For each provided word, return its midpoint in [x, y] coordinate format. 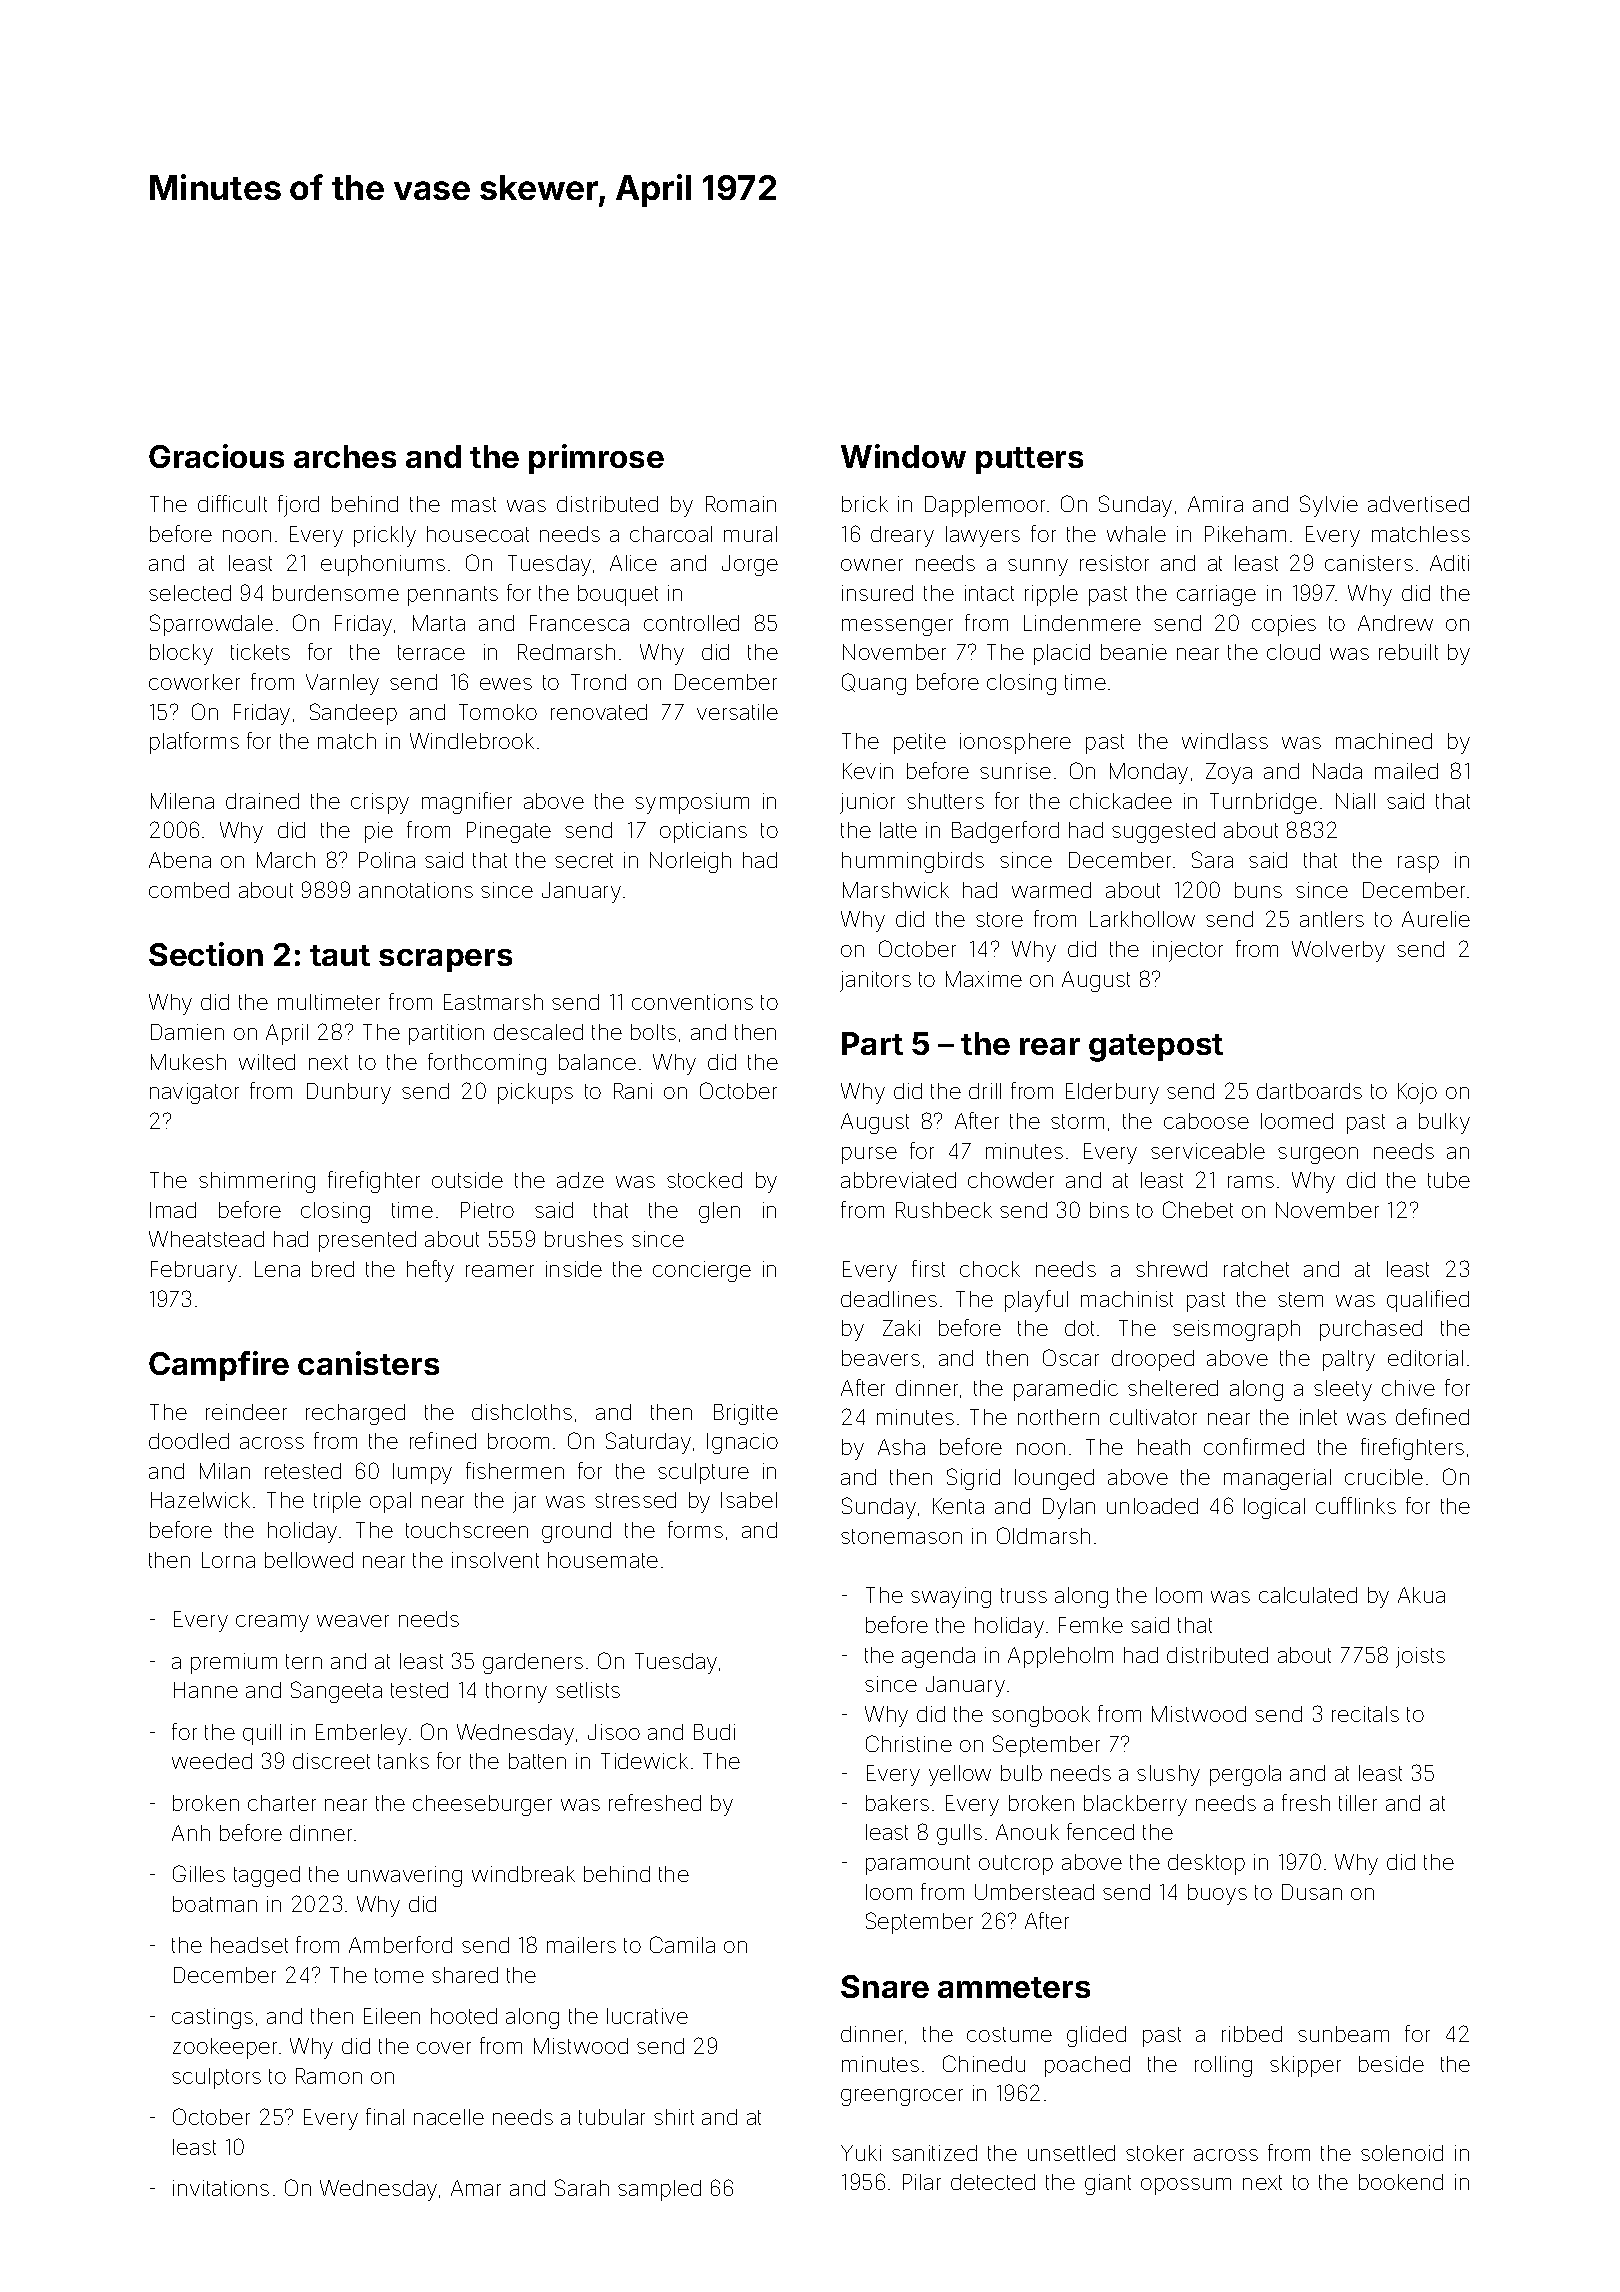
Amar [476, 2188]
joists [1420, 1657]
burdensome [336, 593]
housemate [603, 1560]
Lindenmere [1082, 623]
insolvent [495, 1560]
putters [1029, 460]
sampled [659, 2190]
